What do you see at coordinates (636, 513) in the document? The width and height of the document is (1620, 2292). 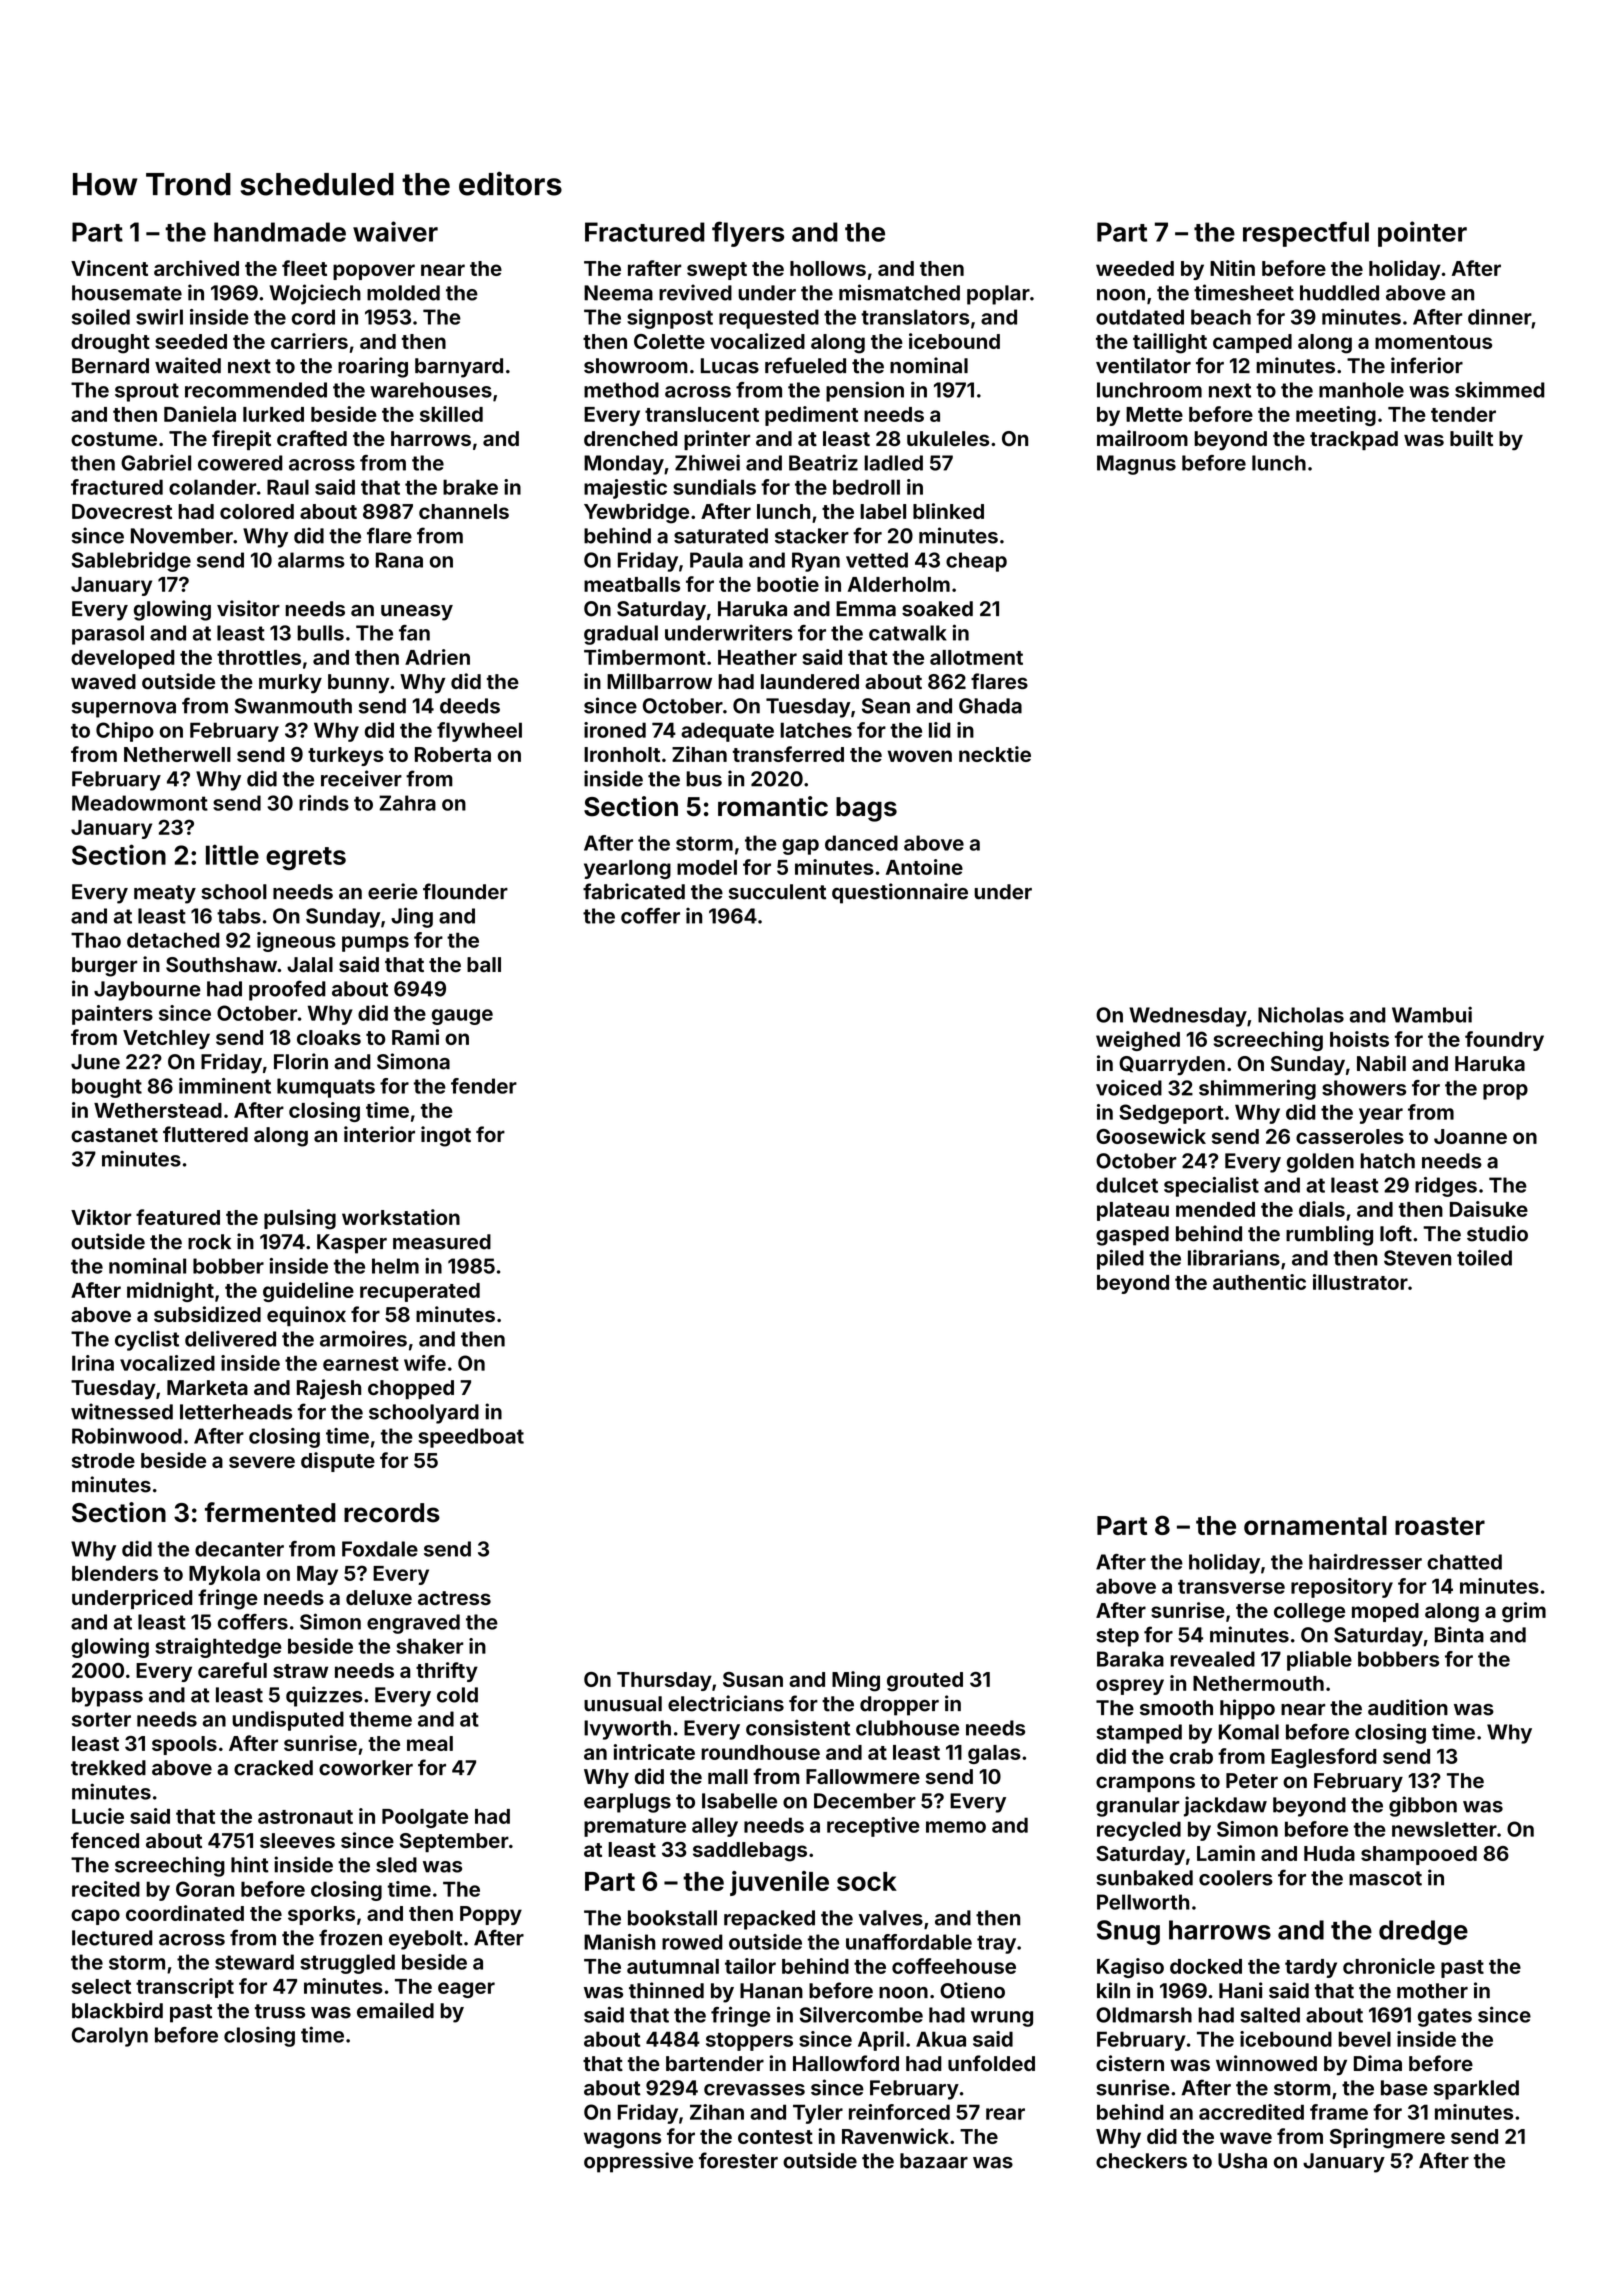 I see `Yewbridge` at bounding box center [636, 513].
